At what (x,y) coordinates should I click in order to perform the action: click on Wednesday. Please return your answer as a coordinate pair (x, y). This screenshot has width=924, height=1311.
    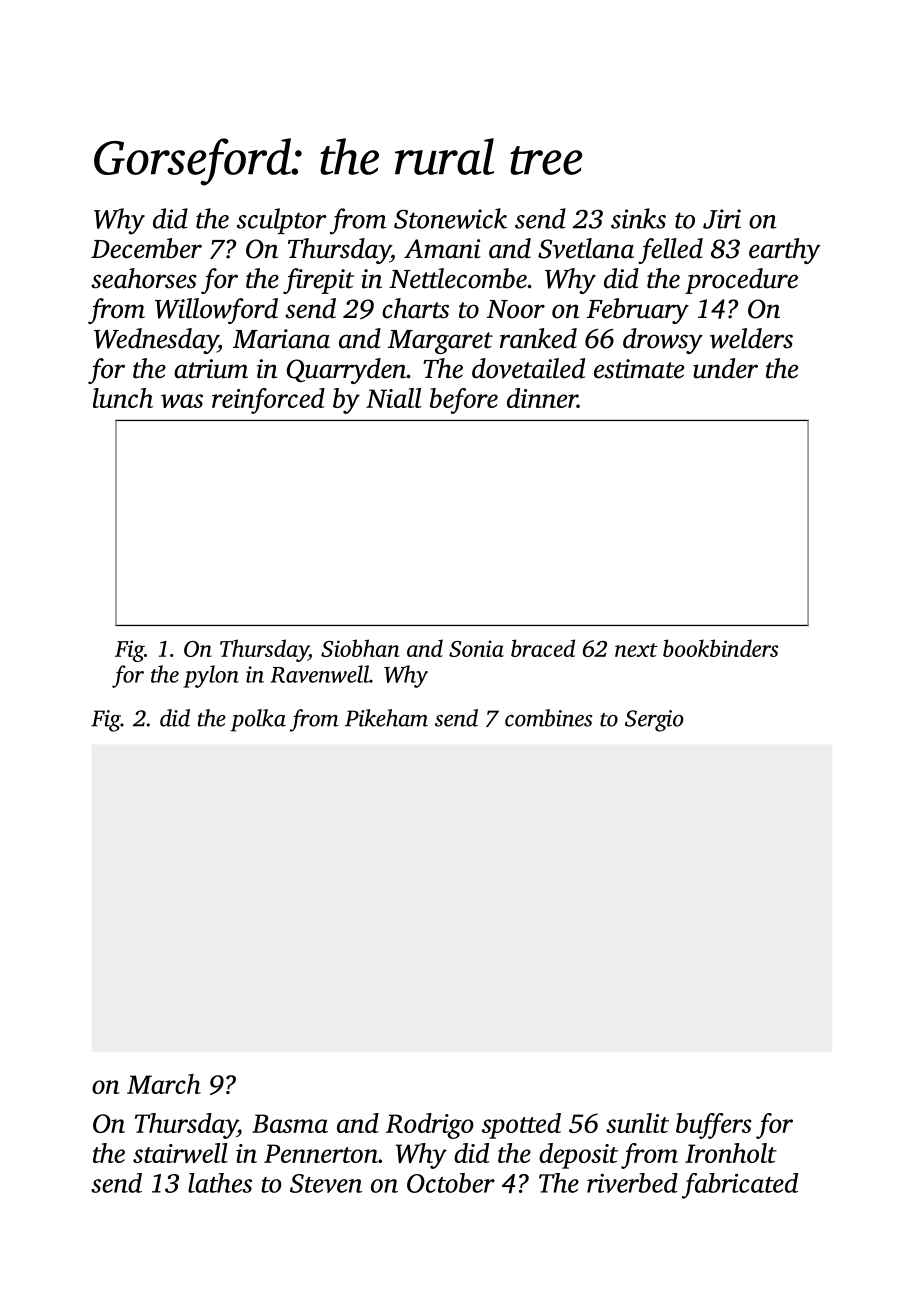
    Looking at the image, I should click on (156, 341).
